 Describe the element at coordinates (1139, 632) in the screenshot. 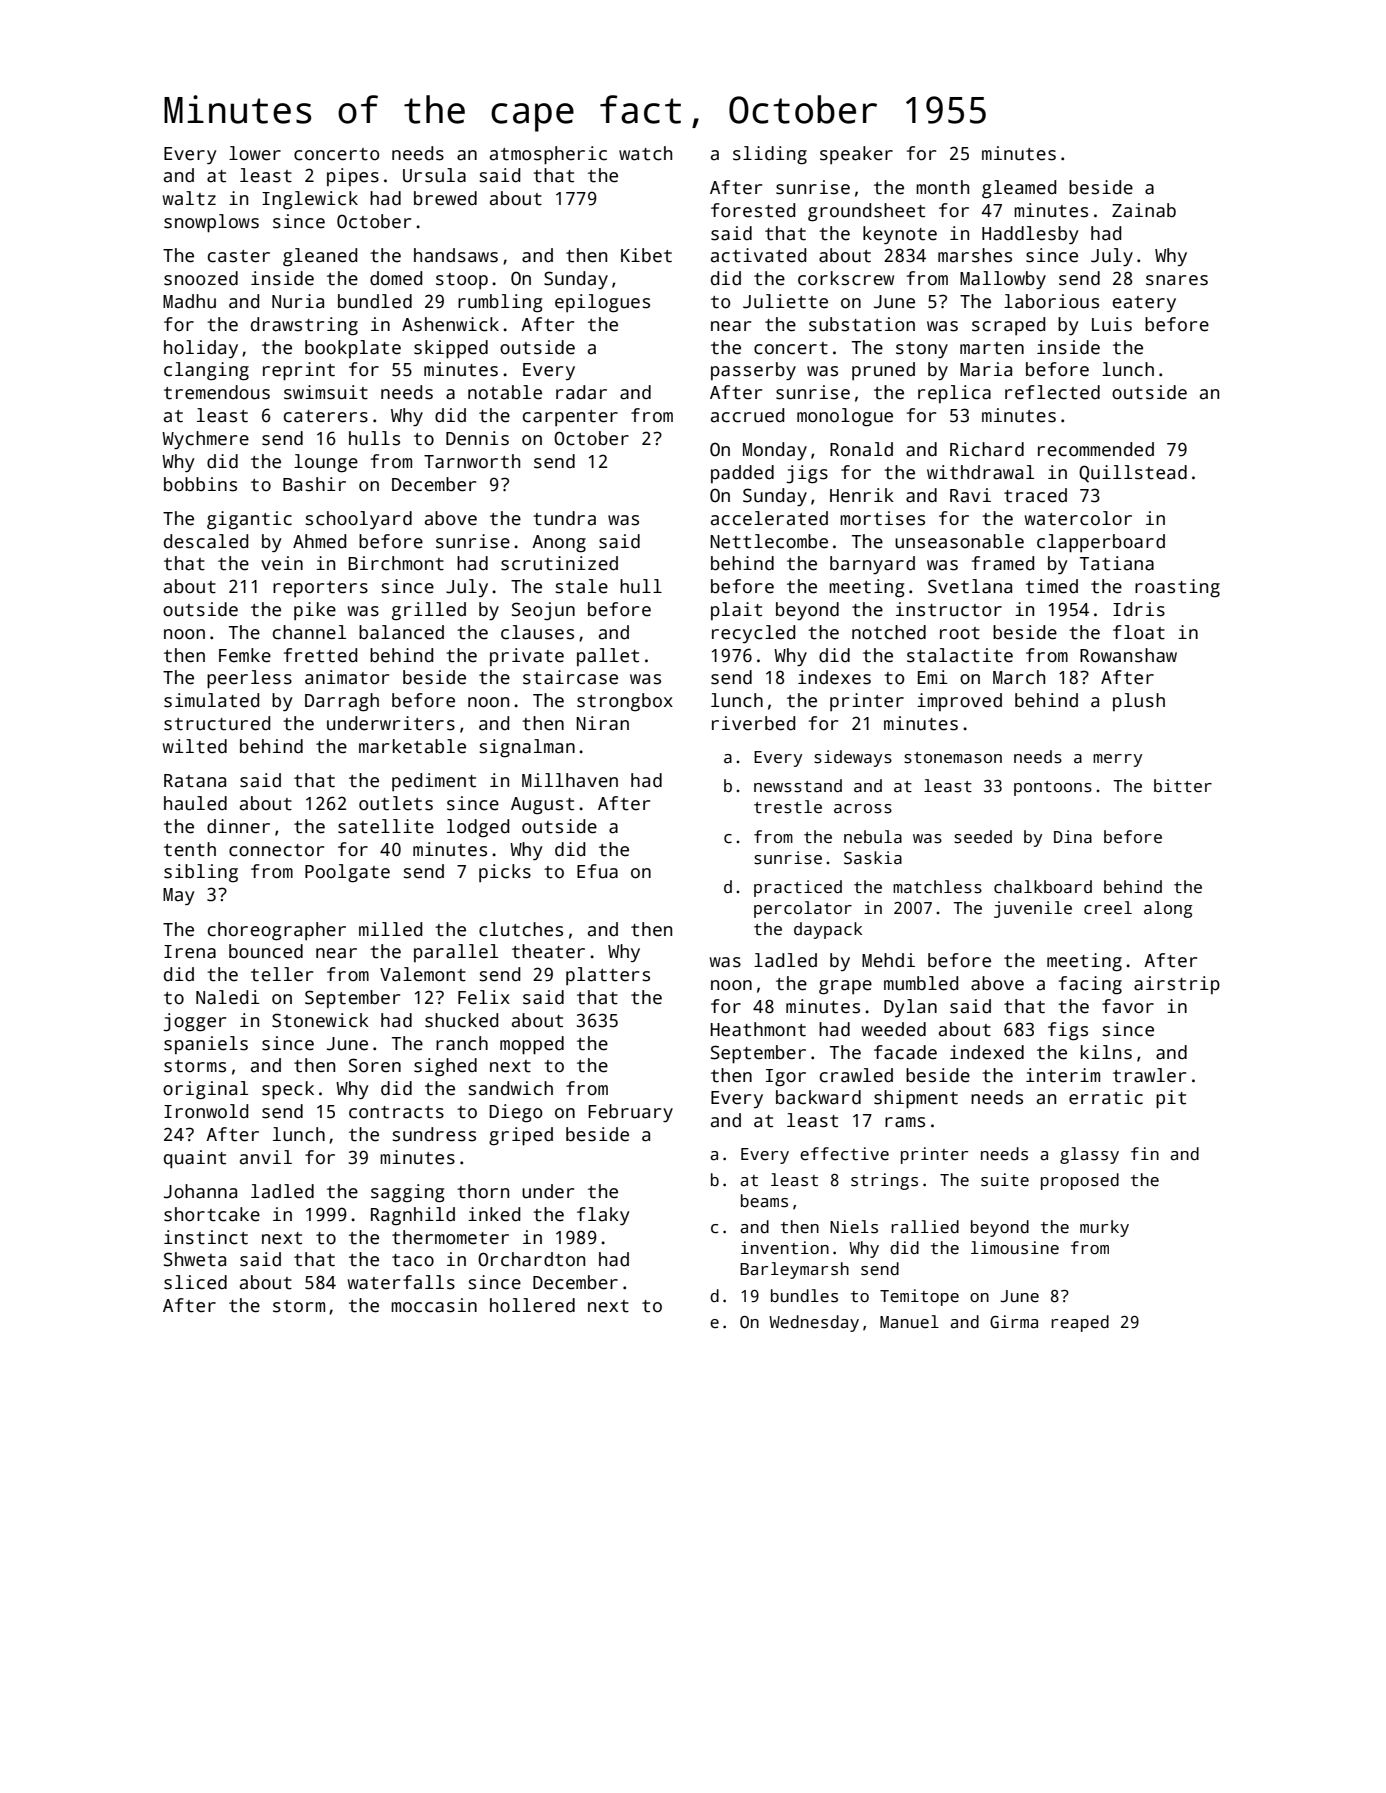

I see `float` at that location.
